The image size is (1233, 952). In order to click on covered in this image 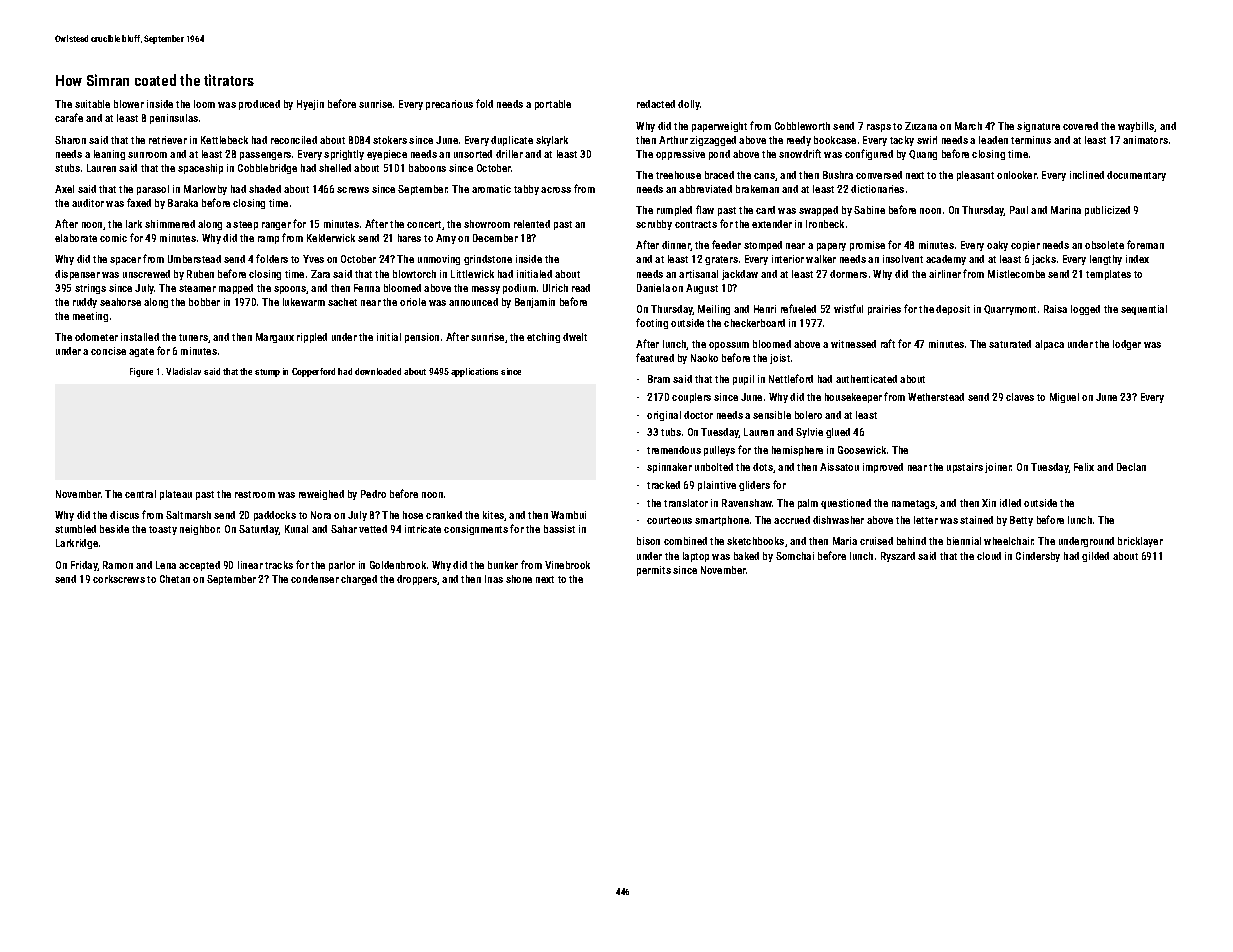, I will do `click(1080, 126)`.
